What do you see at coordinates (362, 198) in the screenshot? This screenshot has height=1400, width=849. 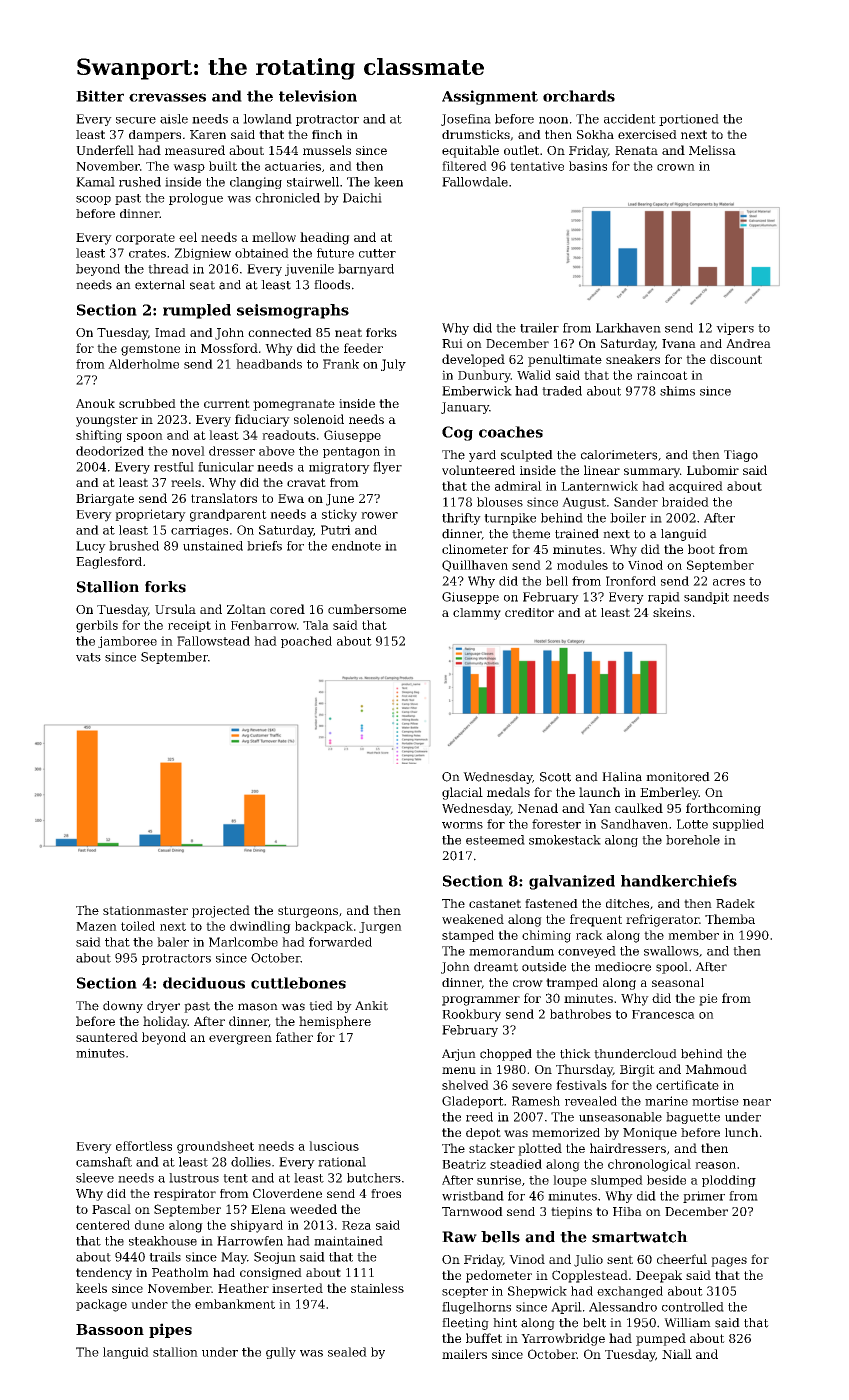 I see `Daichi` at bounding box center [362, 198].
